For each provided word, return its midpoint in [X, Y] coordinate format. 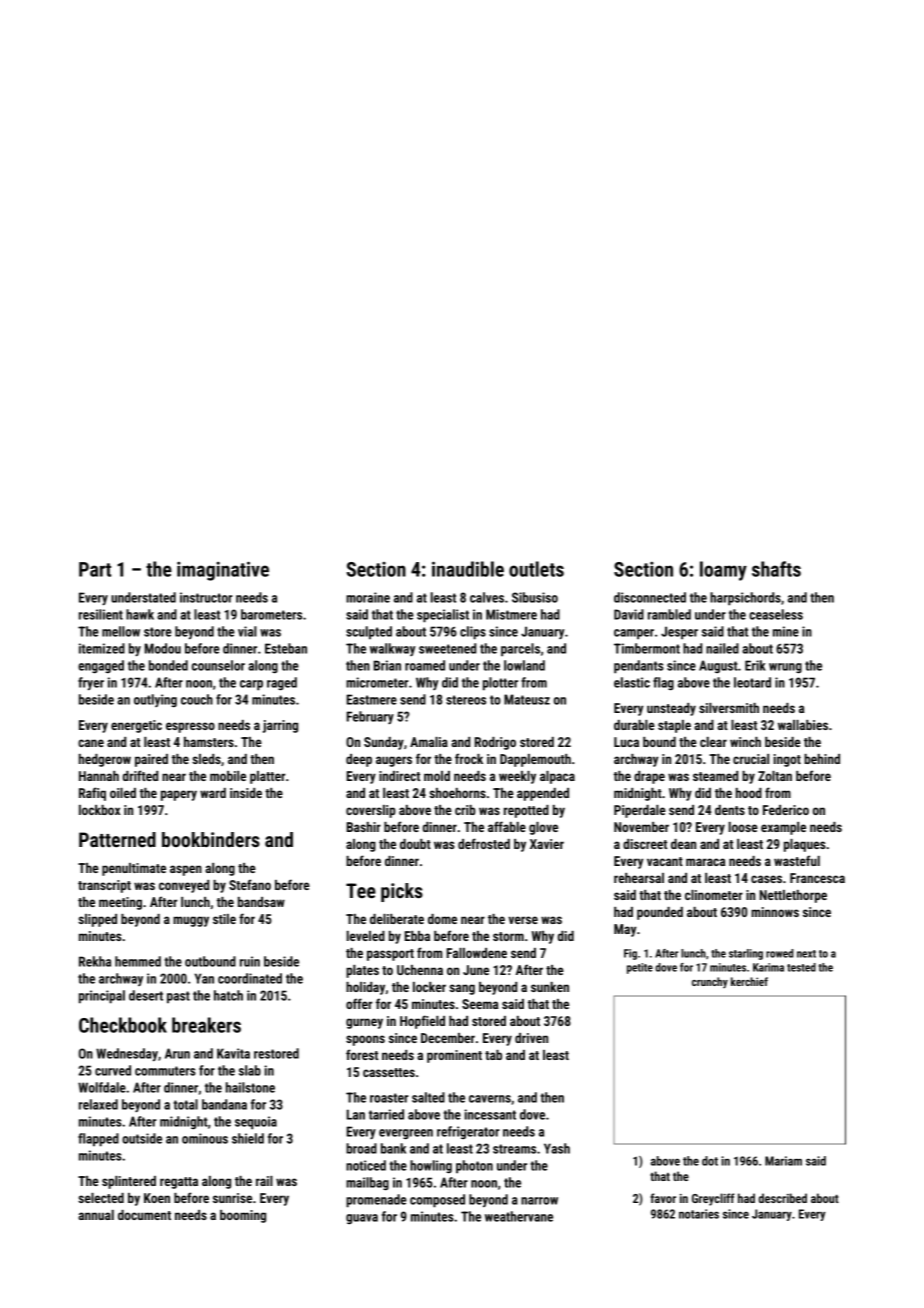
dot [710, 1161]
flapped [98, 1140]
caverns [490, 1099]
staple [674, 726]
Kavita [233, 1053]
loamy [723, 571]
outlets [536, 569]
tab [493, 1055]
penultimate [134, 869]
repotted [526, 811]
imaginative [223, 571]
